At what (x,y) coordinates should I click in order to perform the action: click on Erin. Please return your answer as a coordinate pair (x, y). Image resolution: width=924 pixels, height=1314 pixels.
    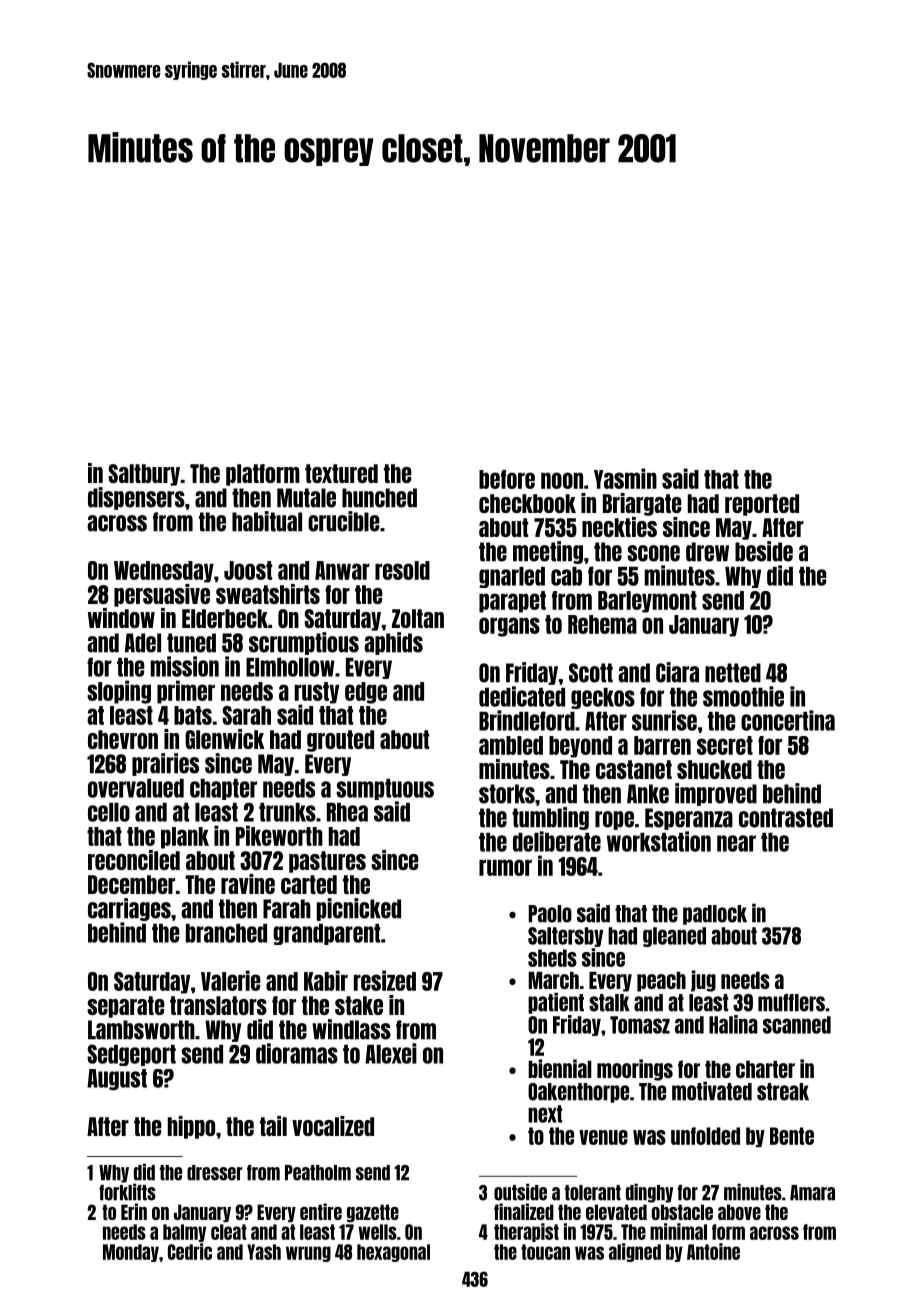
    Looking at the image, I should click on (134, 1211).
